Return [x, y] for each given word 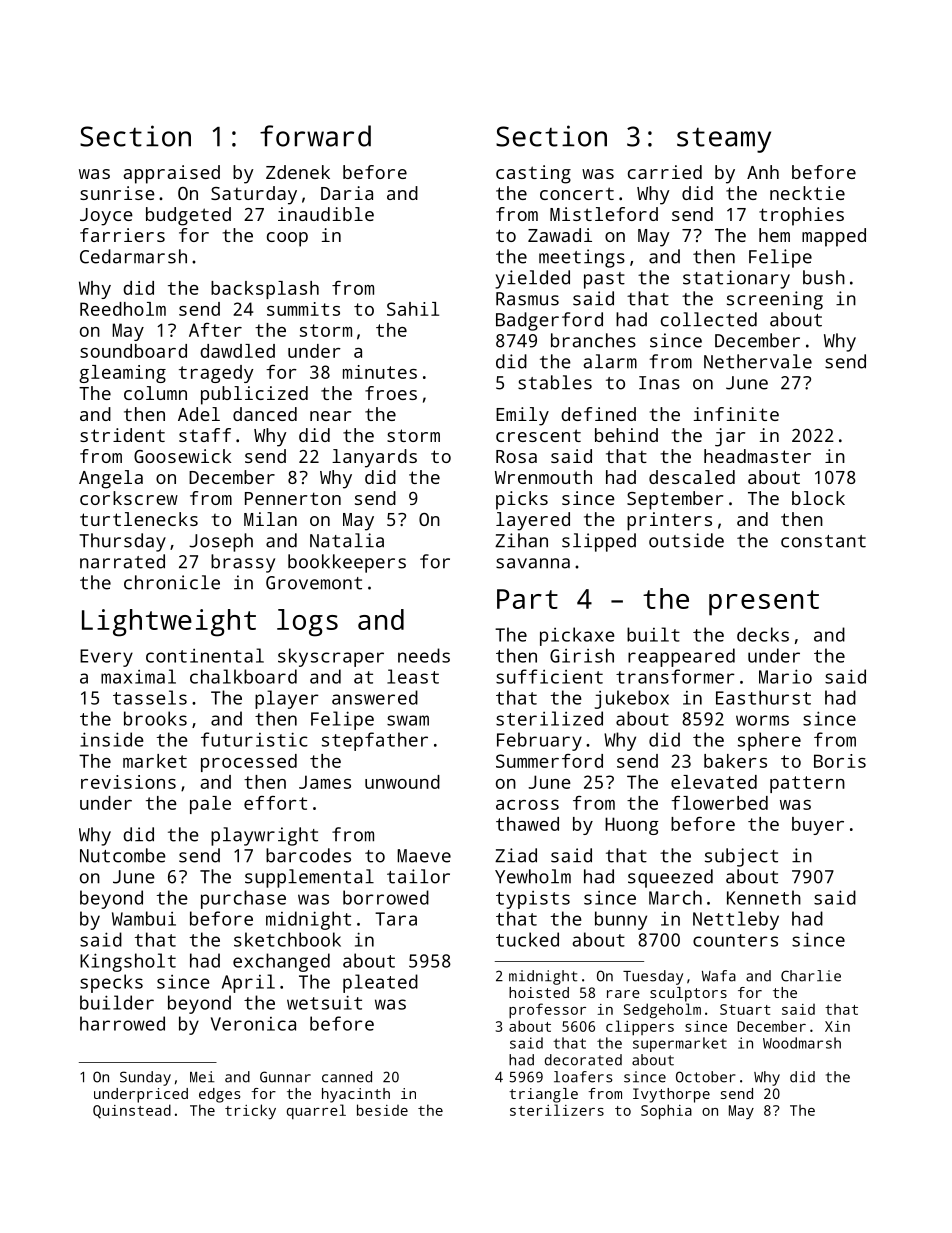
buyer [818, 826]
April [248, 983]
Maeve [424, 856]
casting [533, 174]
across [527, 805]
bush [824, 277]
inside [112, 739]
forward [315, 136]
